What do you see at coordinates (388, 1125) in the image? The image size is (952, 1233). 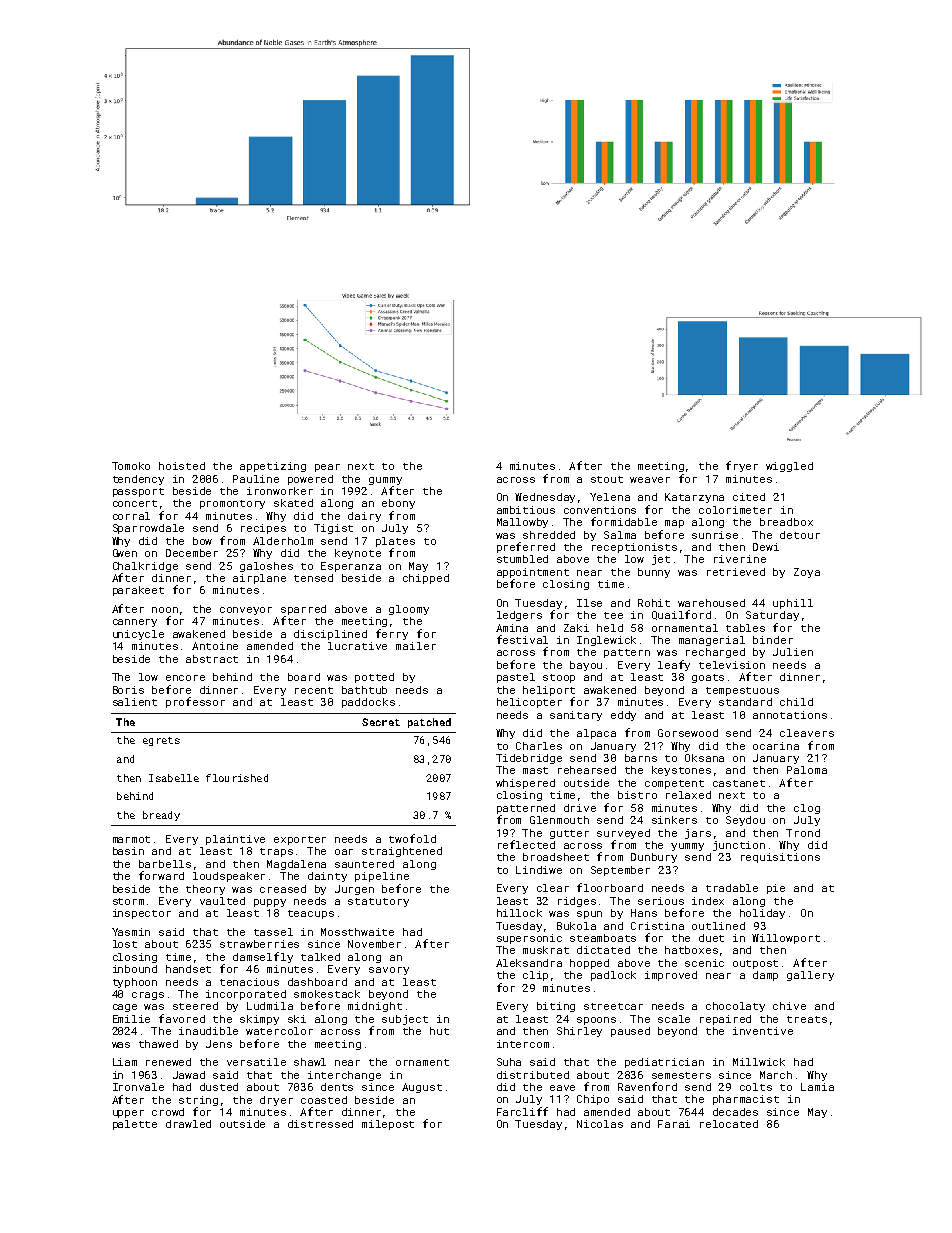 I see `milepost` at bounding box center [388, 1125].
